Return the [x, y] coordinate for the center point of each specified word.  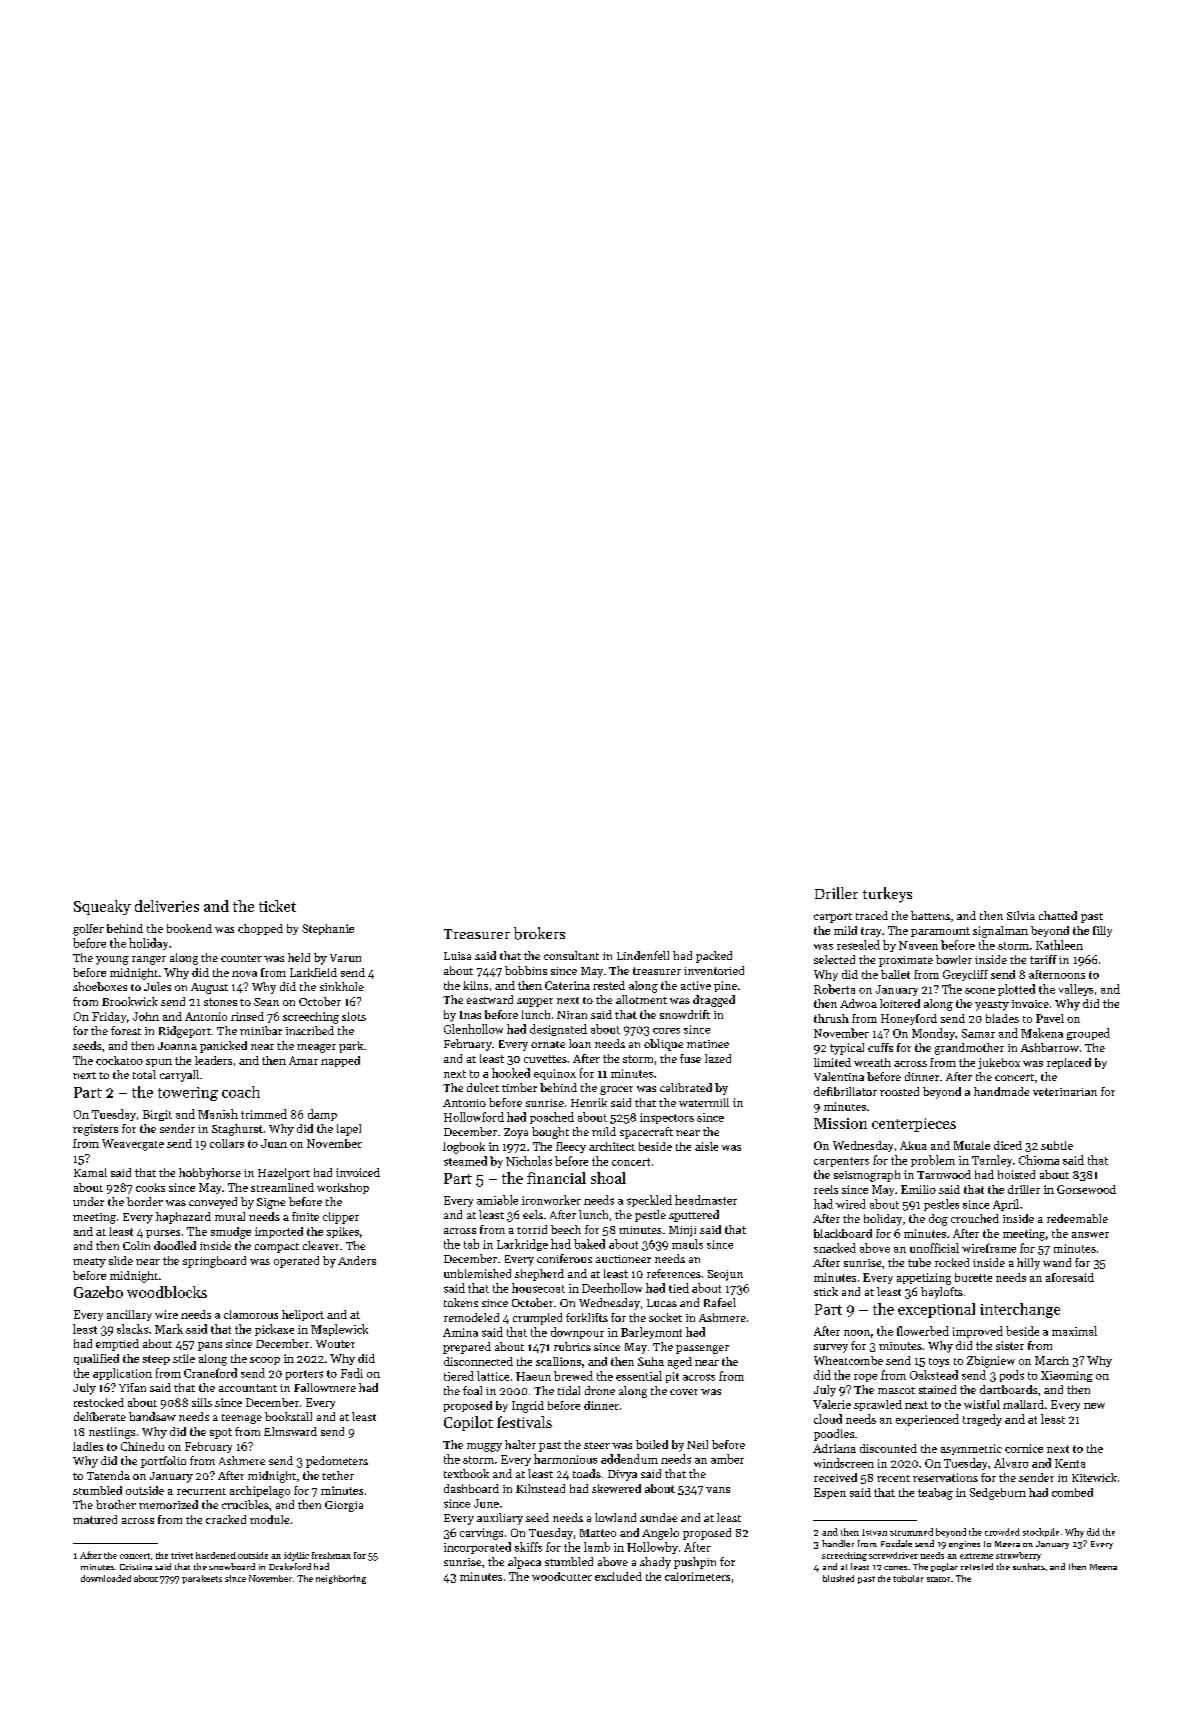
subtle [1057, 1145]
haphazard [183, 1218]
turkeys [887, 895]
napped [340, 1061]
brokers [539, 933]
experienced [927, 1420]
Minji [682, 1231]
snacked [835, 1248]
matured [95, 1519]
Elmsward [290, 1431]
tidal [569, 1390]
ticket [277, 906]
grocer [616, 1090]
